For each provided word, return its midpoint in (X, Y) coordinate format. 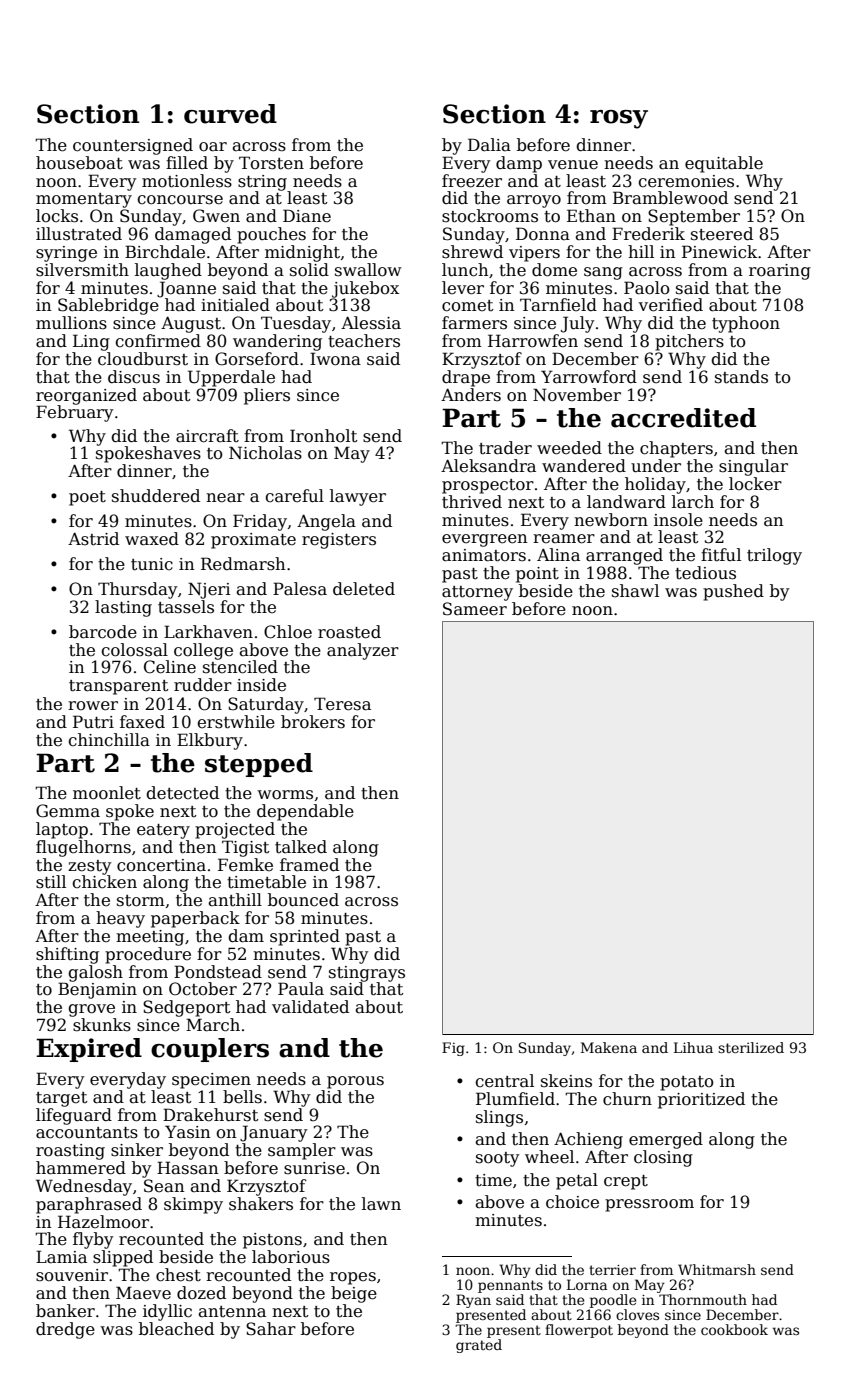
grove (91, 1010)
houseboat (79, 163)
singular (753, 467)
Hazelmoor (103, 1222)
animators (484, 555)
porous (355, 1082)
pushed (733, 592)
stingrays (367, 974)
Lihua (693, 1047)
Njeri (209, 590)
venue (573, 165)
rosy (619, 119)
